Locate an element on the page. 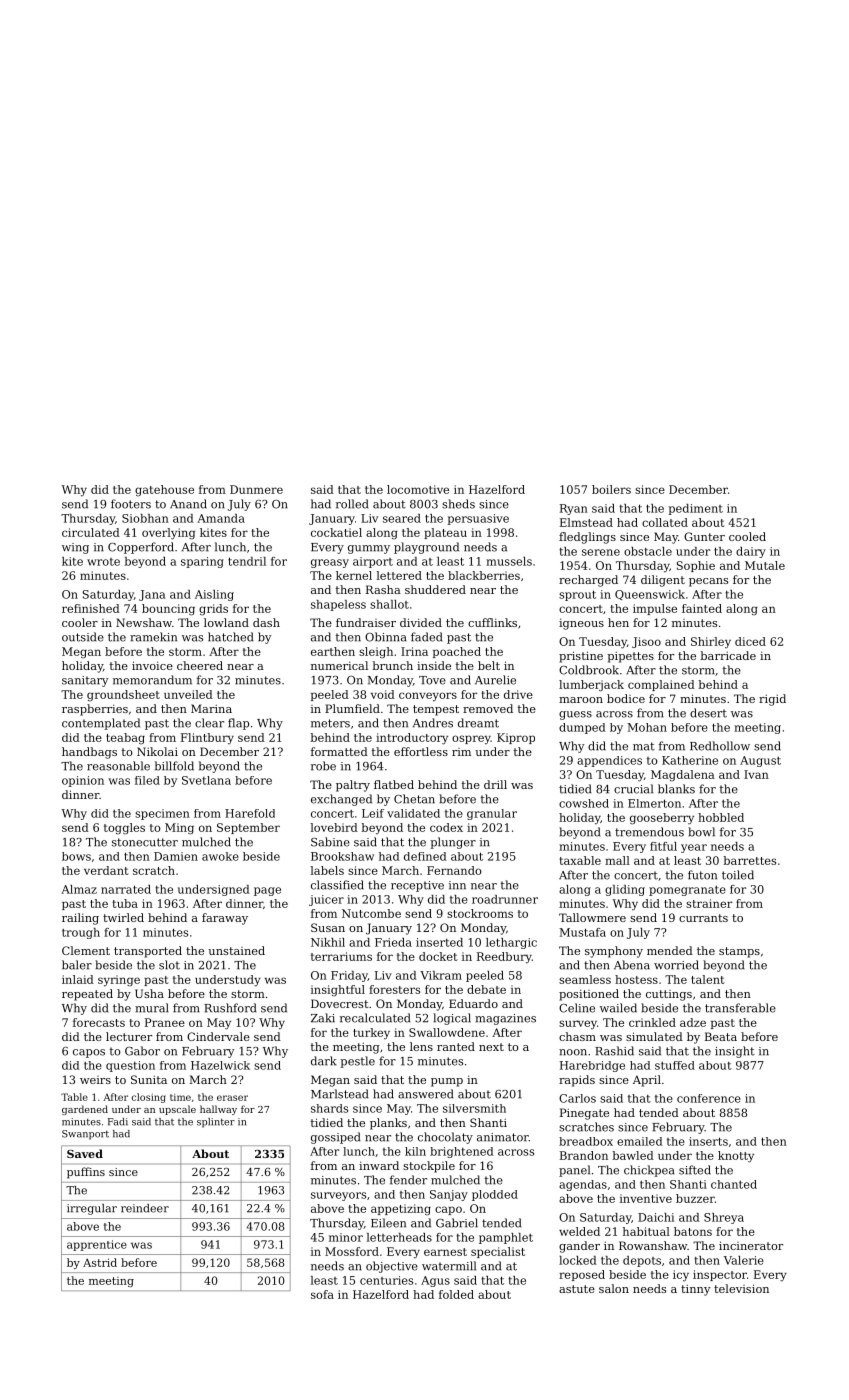 The height and width of the document is (1400, 849). foresters is located at coordinates (394, 989).
